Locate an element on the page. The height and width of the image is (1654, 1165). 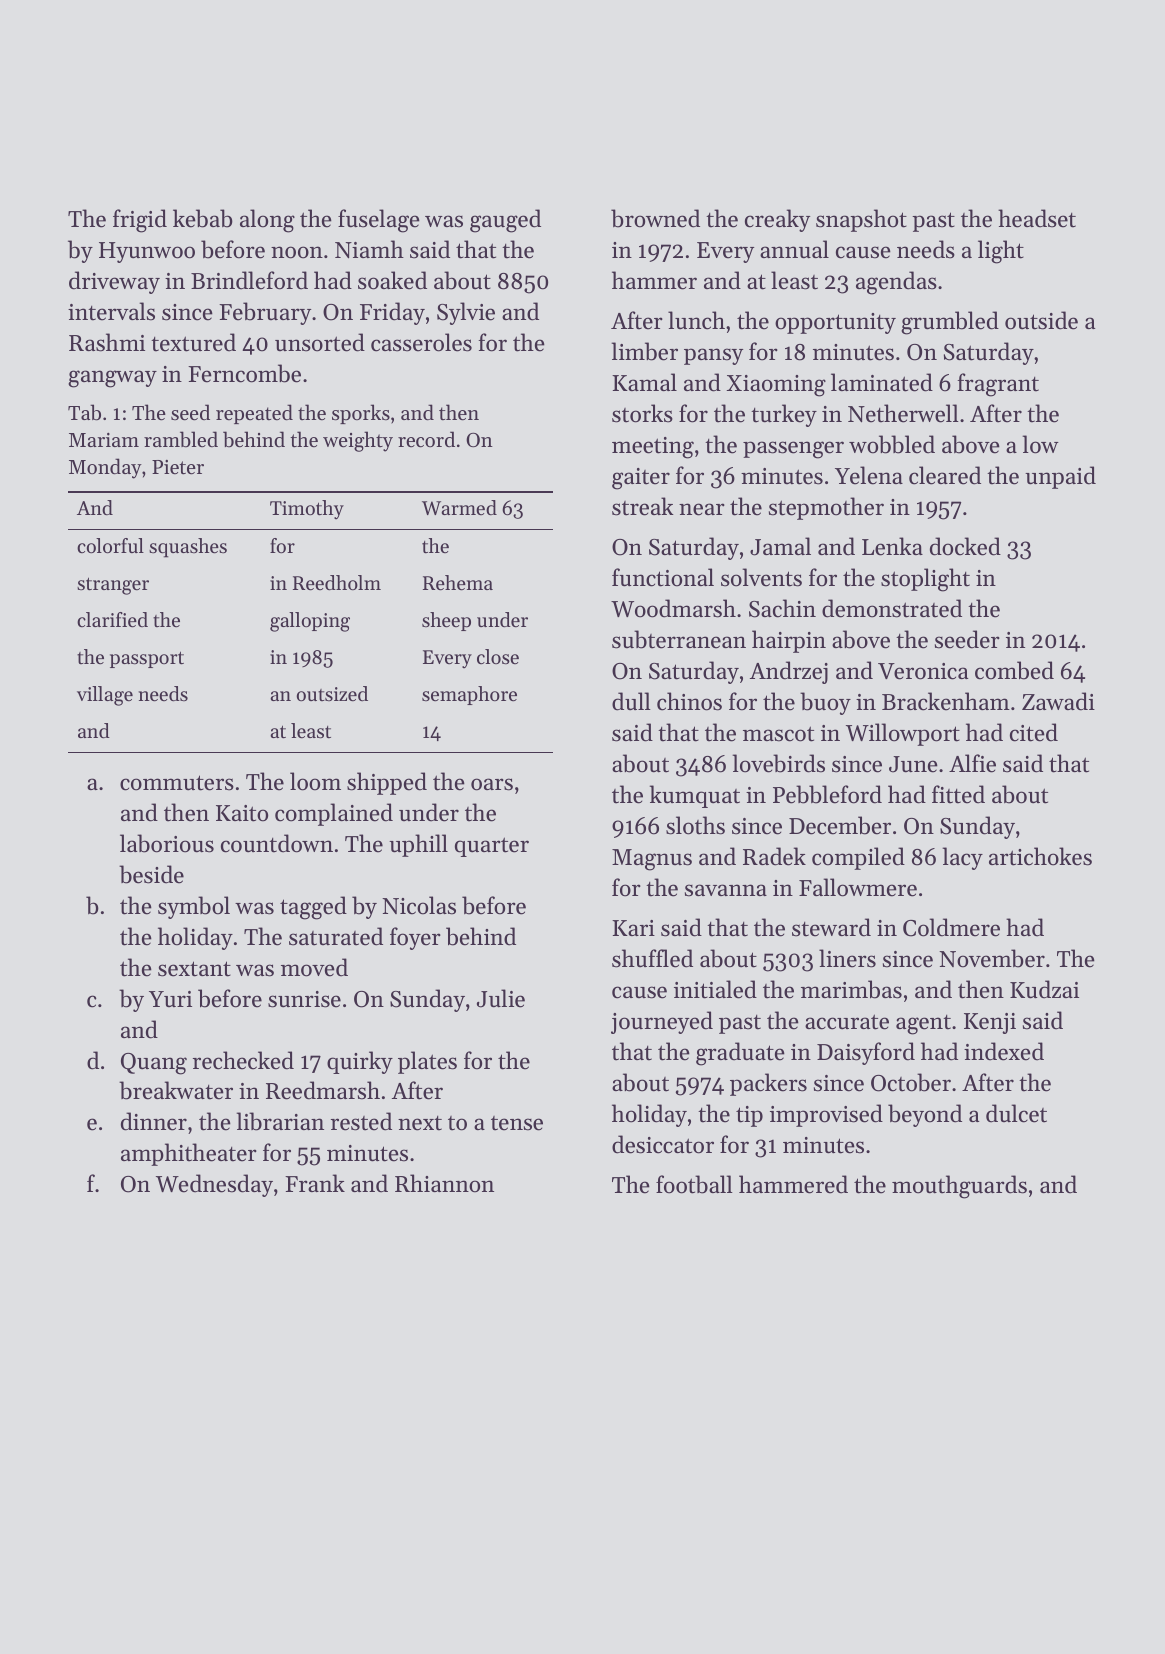
symbol is located at coordinates (194, 907).
